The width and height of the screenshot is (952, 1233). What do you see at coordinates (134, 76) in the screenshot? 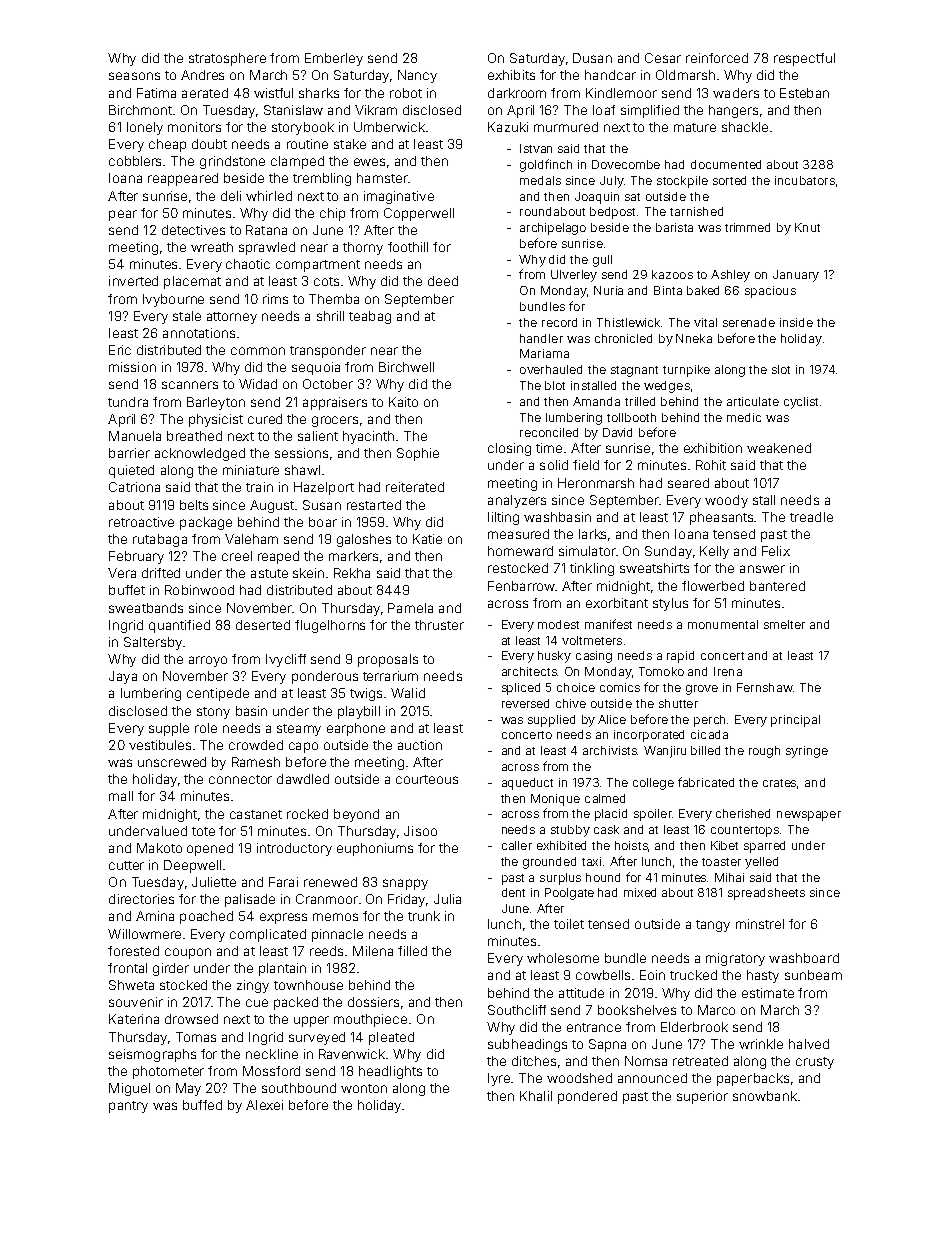
I see `seasons` at bounding box center [134, 76].
